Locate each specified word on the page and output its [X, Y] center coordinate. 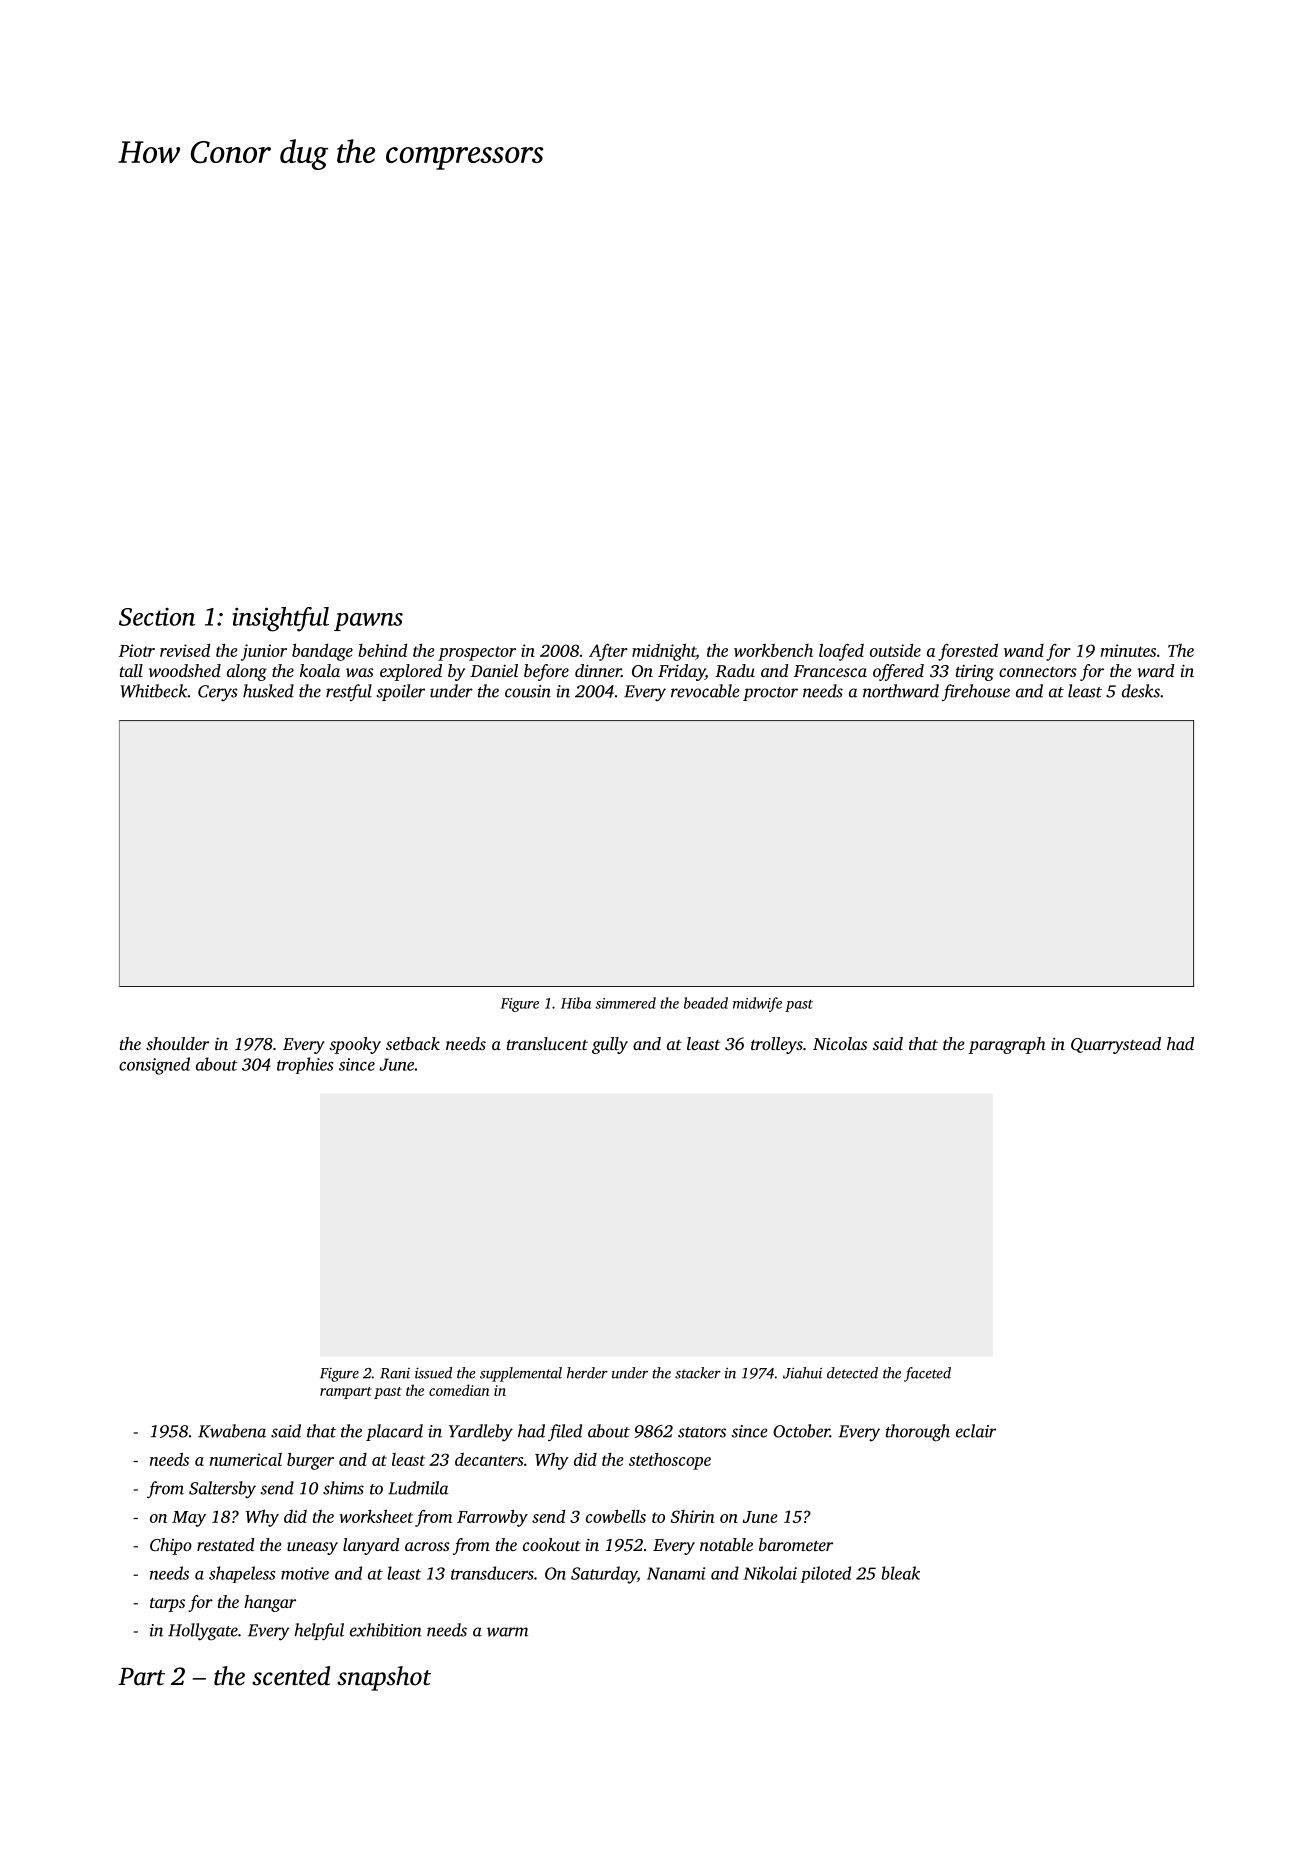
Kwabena [232, 1431]
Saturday [604, 1575]
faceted [927, 1374]
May [189, 1519]
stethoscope [670, 1461]
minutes [1128, 650]
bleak [900, 1573]
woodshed [185, 670]
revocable [705, 691]
